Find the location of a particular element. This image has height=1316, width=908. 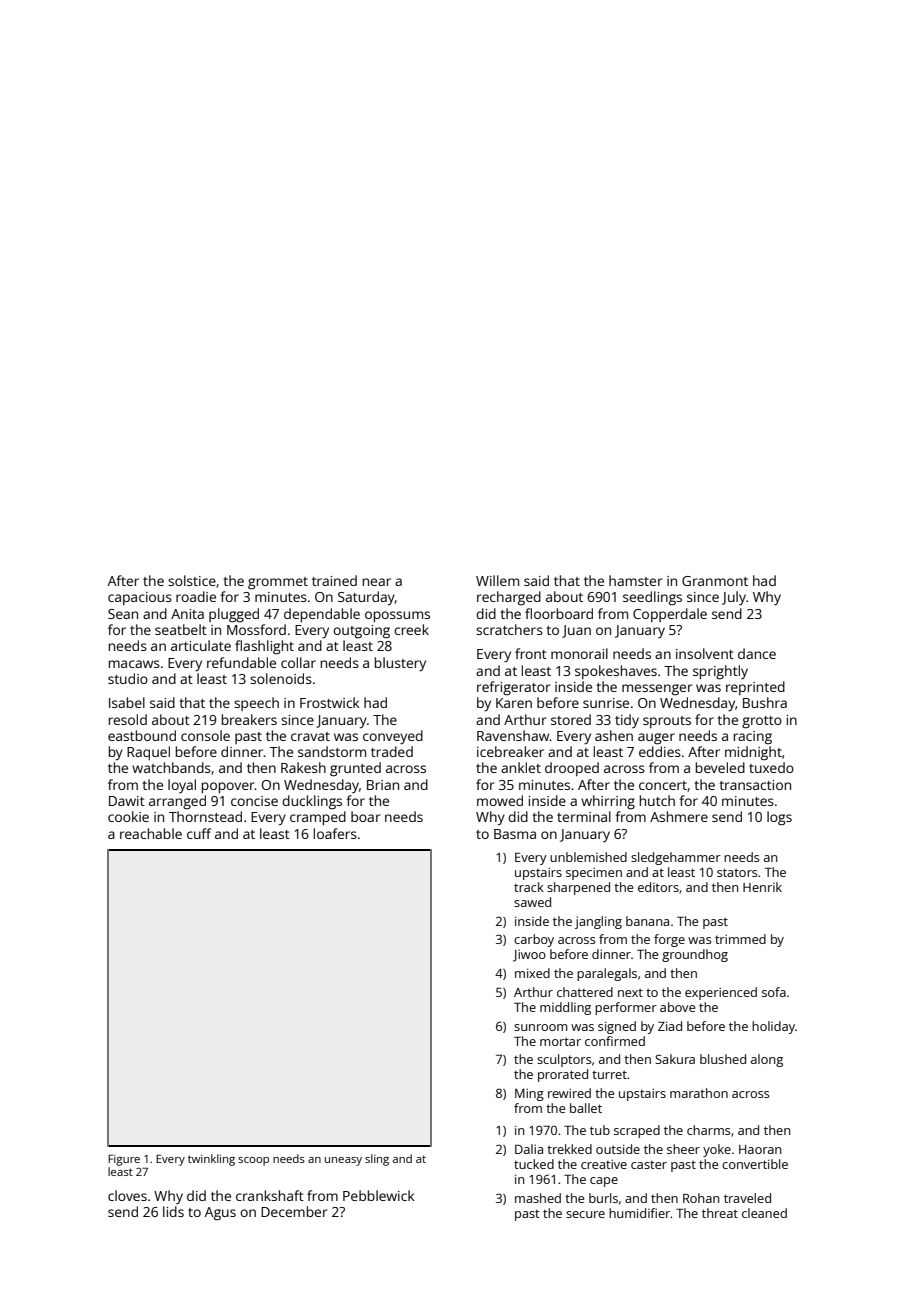

Willem is located at coordinates (497, 580).
